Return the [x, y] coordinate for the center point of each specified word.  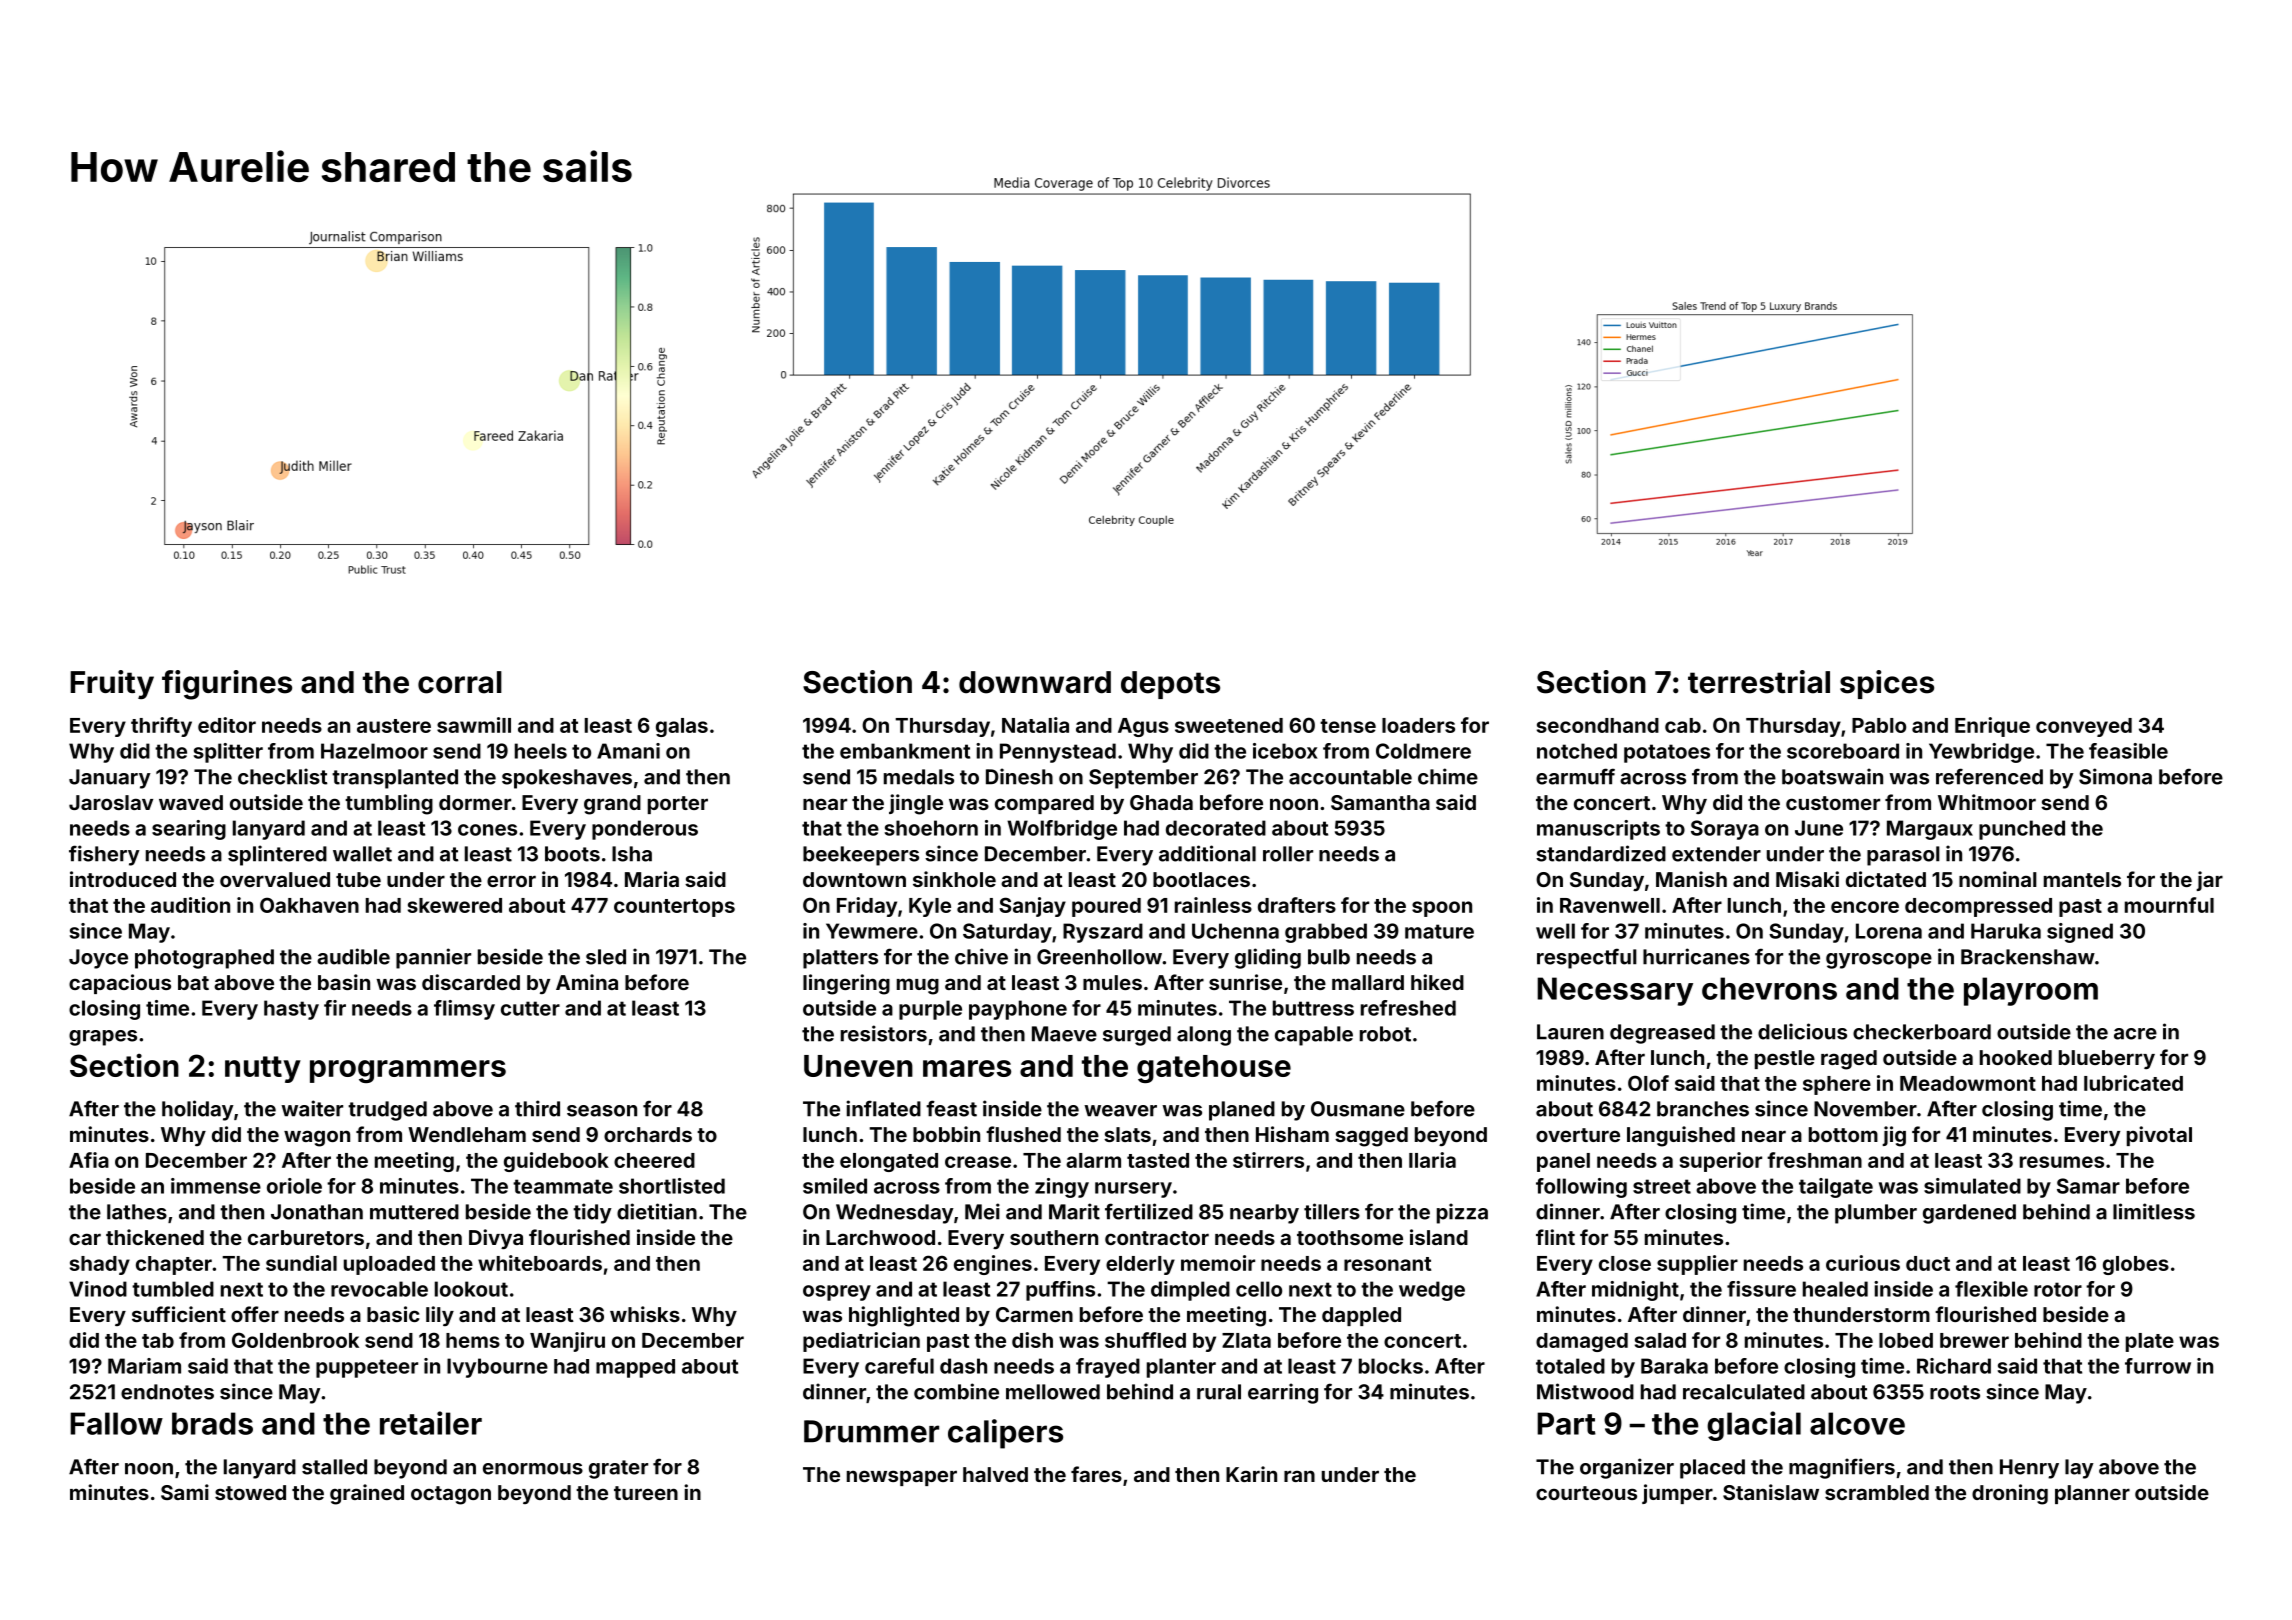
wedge [1432, 1291]
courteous [1586, 1493]
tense [1348, 726]
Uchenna [1235, 931]
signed [2080, 933]
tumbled [173, 1289]
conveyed [2084, 727]
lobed [1906, 1340]
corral [460, 682]
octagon [451, 1495]
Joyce [98, 959]
